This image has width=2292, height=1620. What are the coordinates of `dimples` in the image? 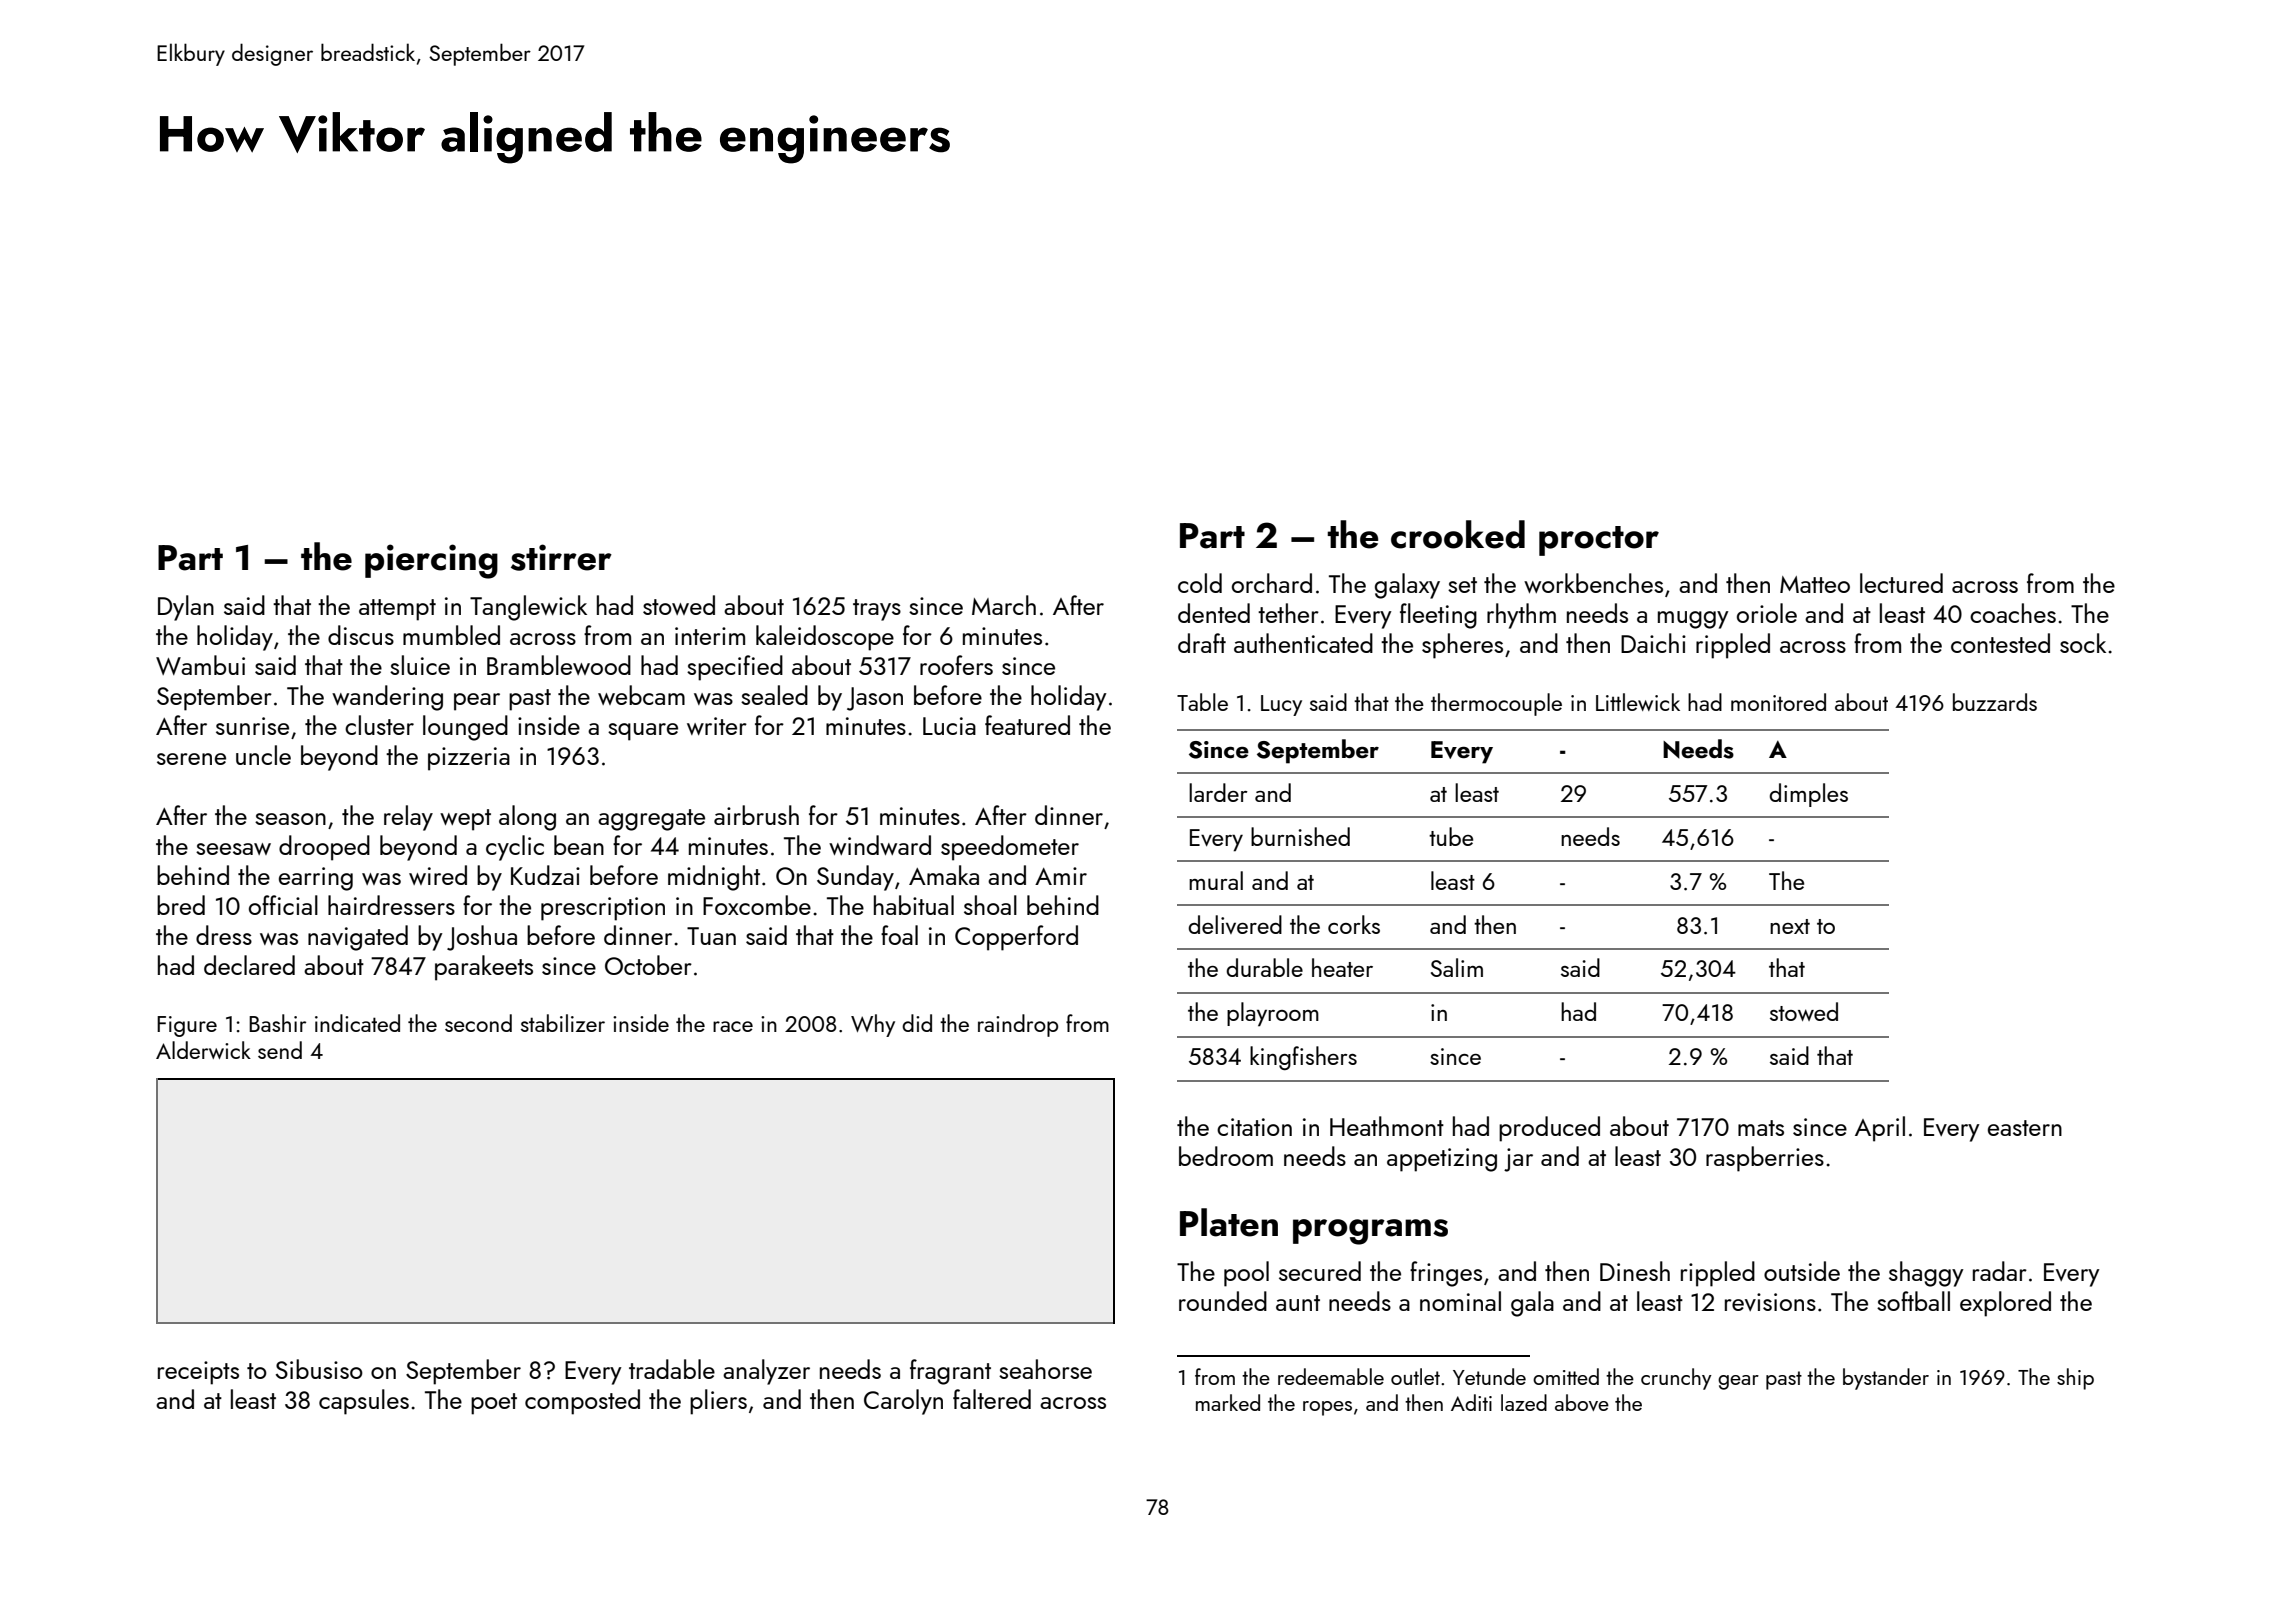 It's located at (1808, 795).
